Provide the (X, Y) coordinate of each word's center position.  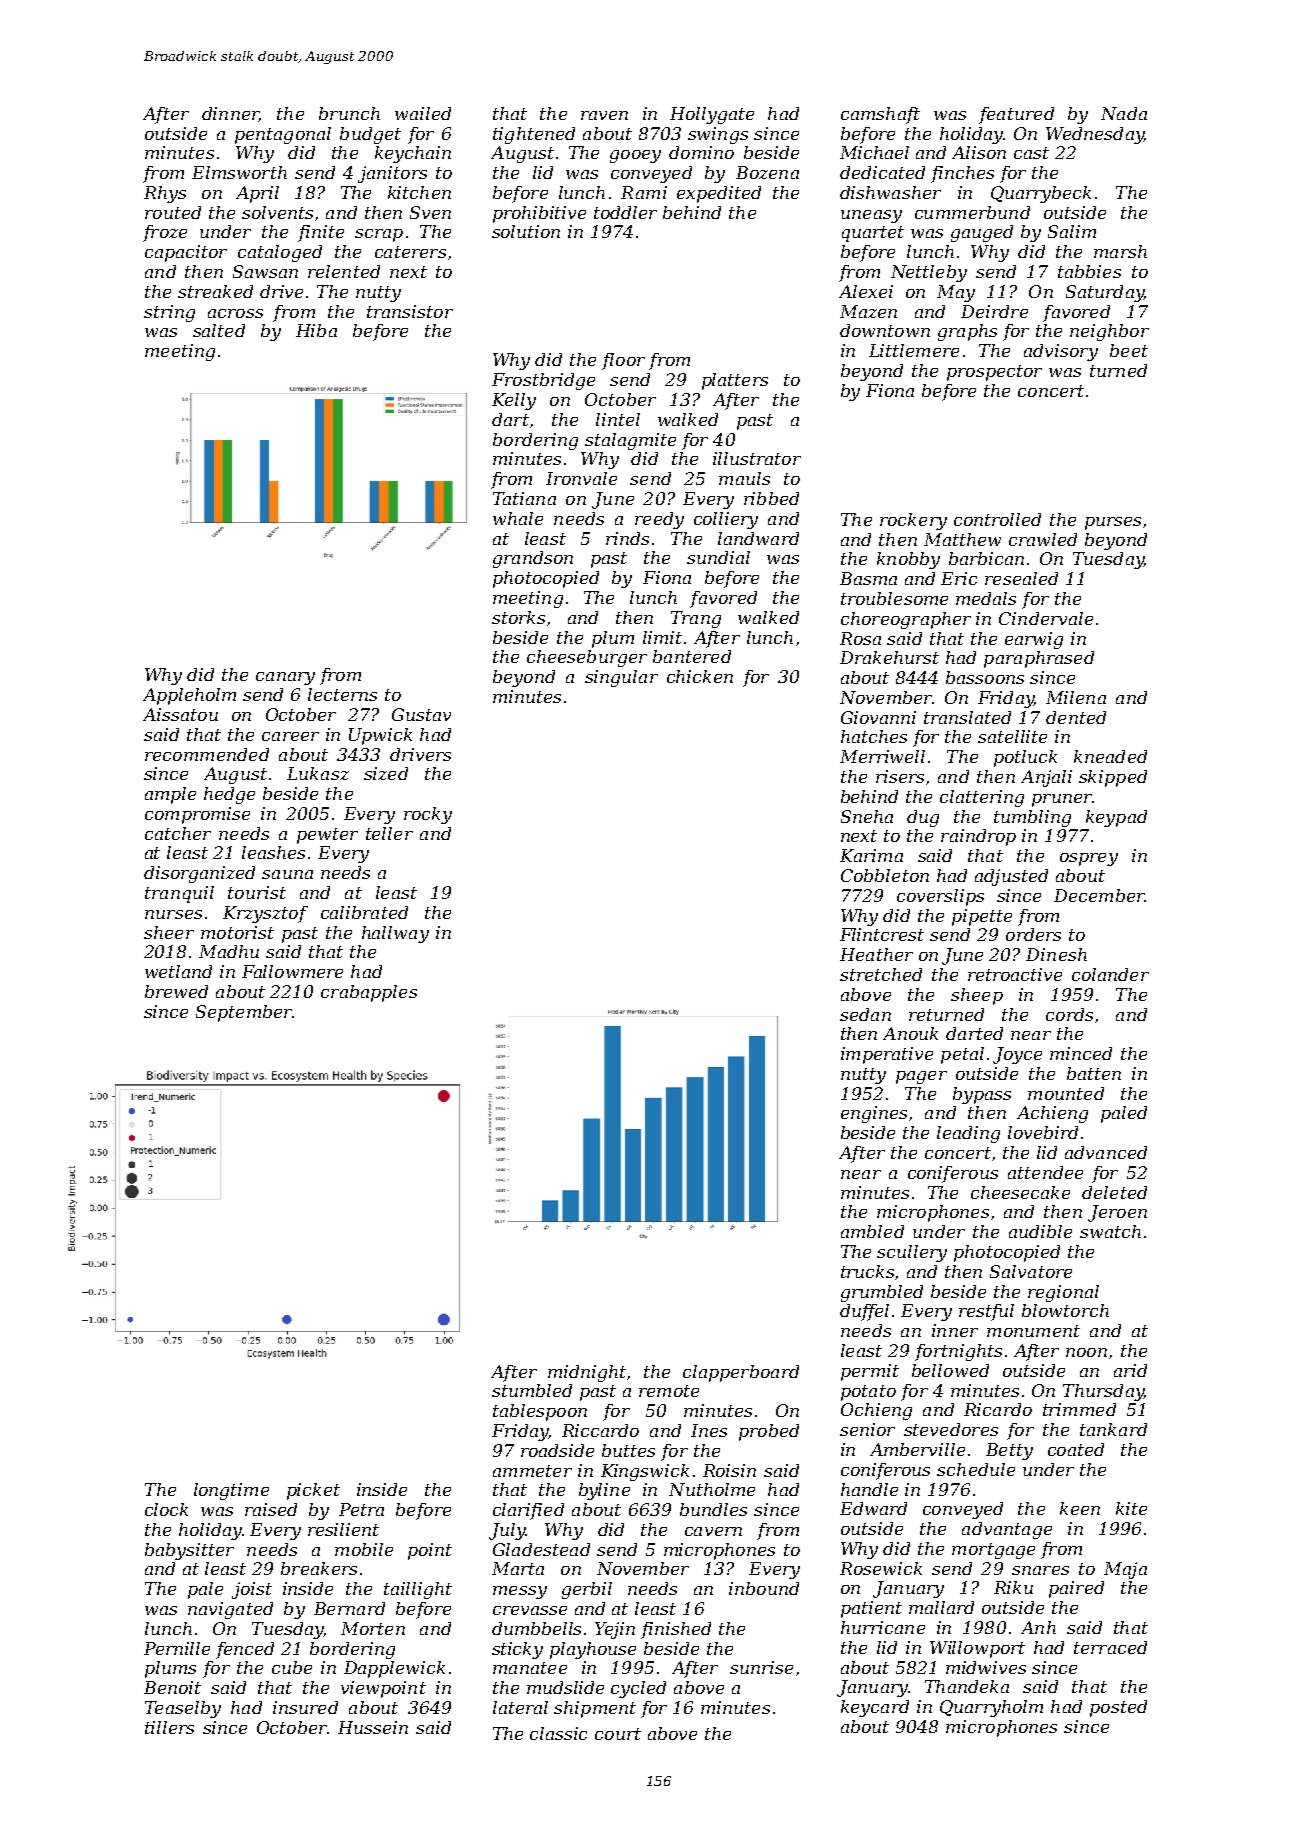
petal (962, 1055)
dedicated (882, 172)
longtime (231, 1491)
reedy (659, 520)
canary (285, 678)
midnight (587, 1373)
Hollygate (712, 115)
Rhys (165, 194)
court (618, 1734)
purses (1113, 523)
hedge (229, 795)
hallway (395, 934)
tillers (169, 1727)
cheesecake (1020, 1192)
